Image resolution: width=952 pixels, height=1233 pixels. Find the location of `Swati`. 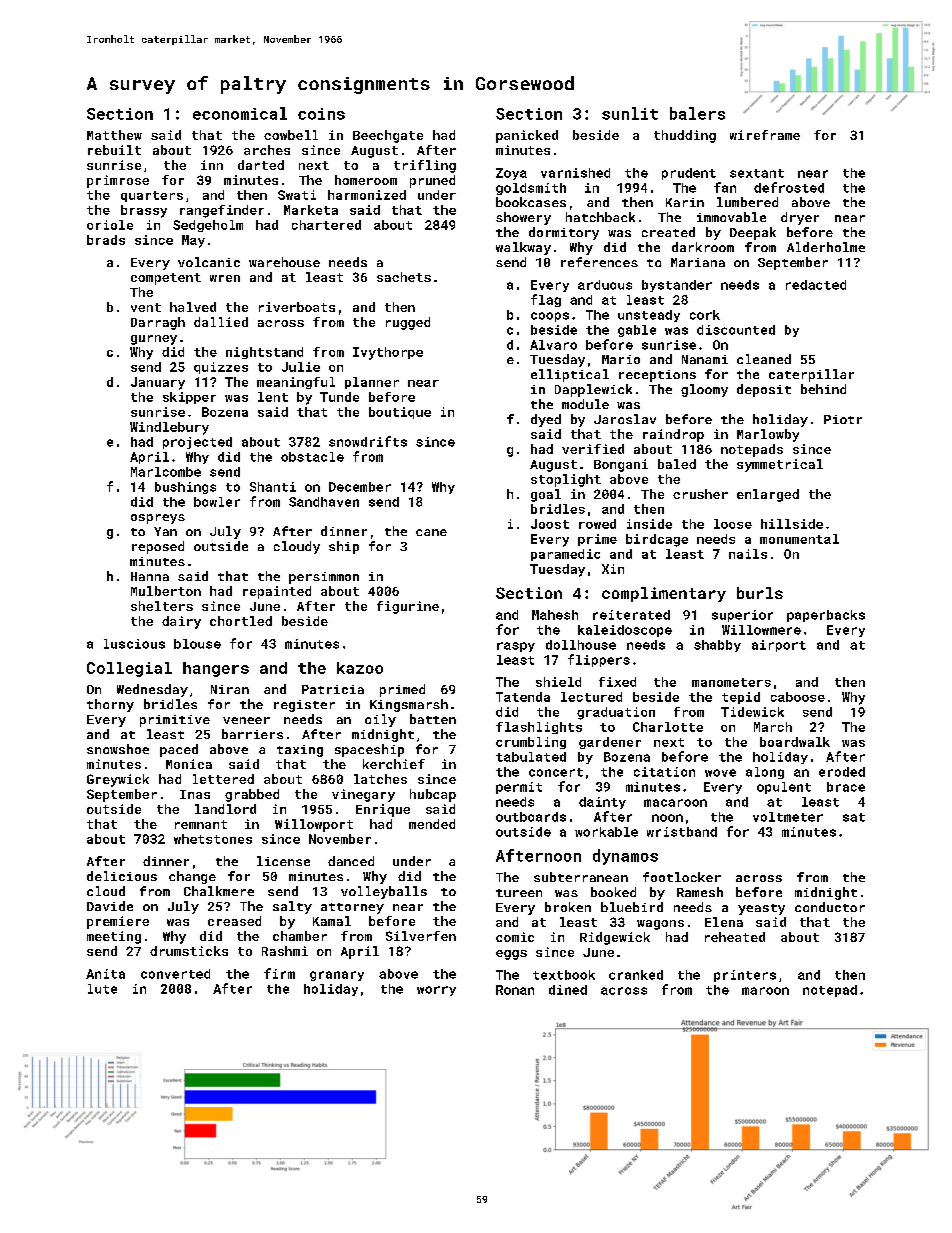

Swati is located at coordinates (297, 195).
